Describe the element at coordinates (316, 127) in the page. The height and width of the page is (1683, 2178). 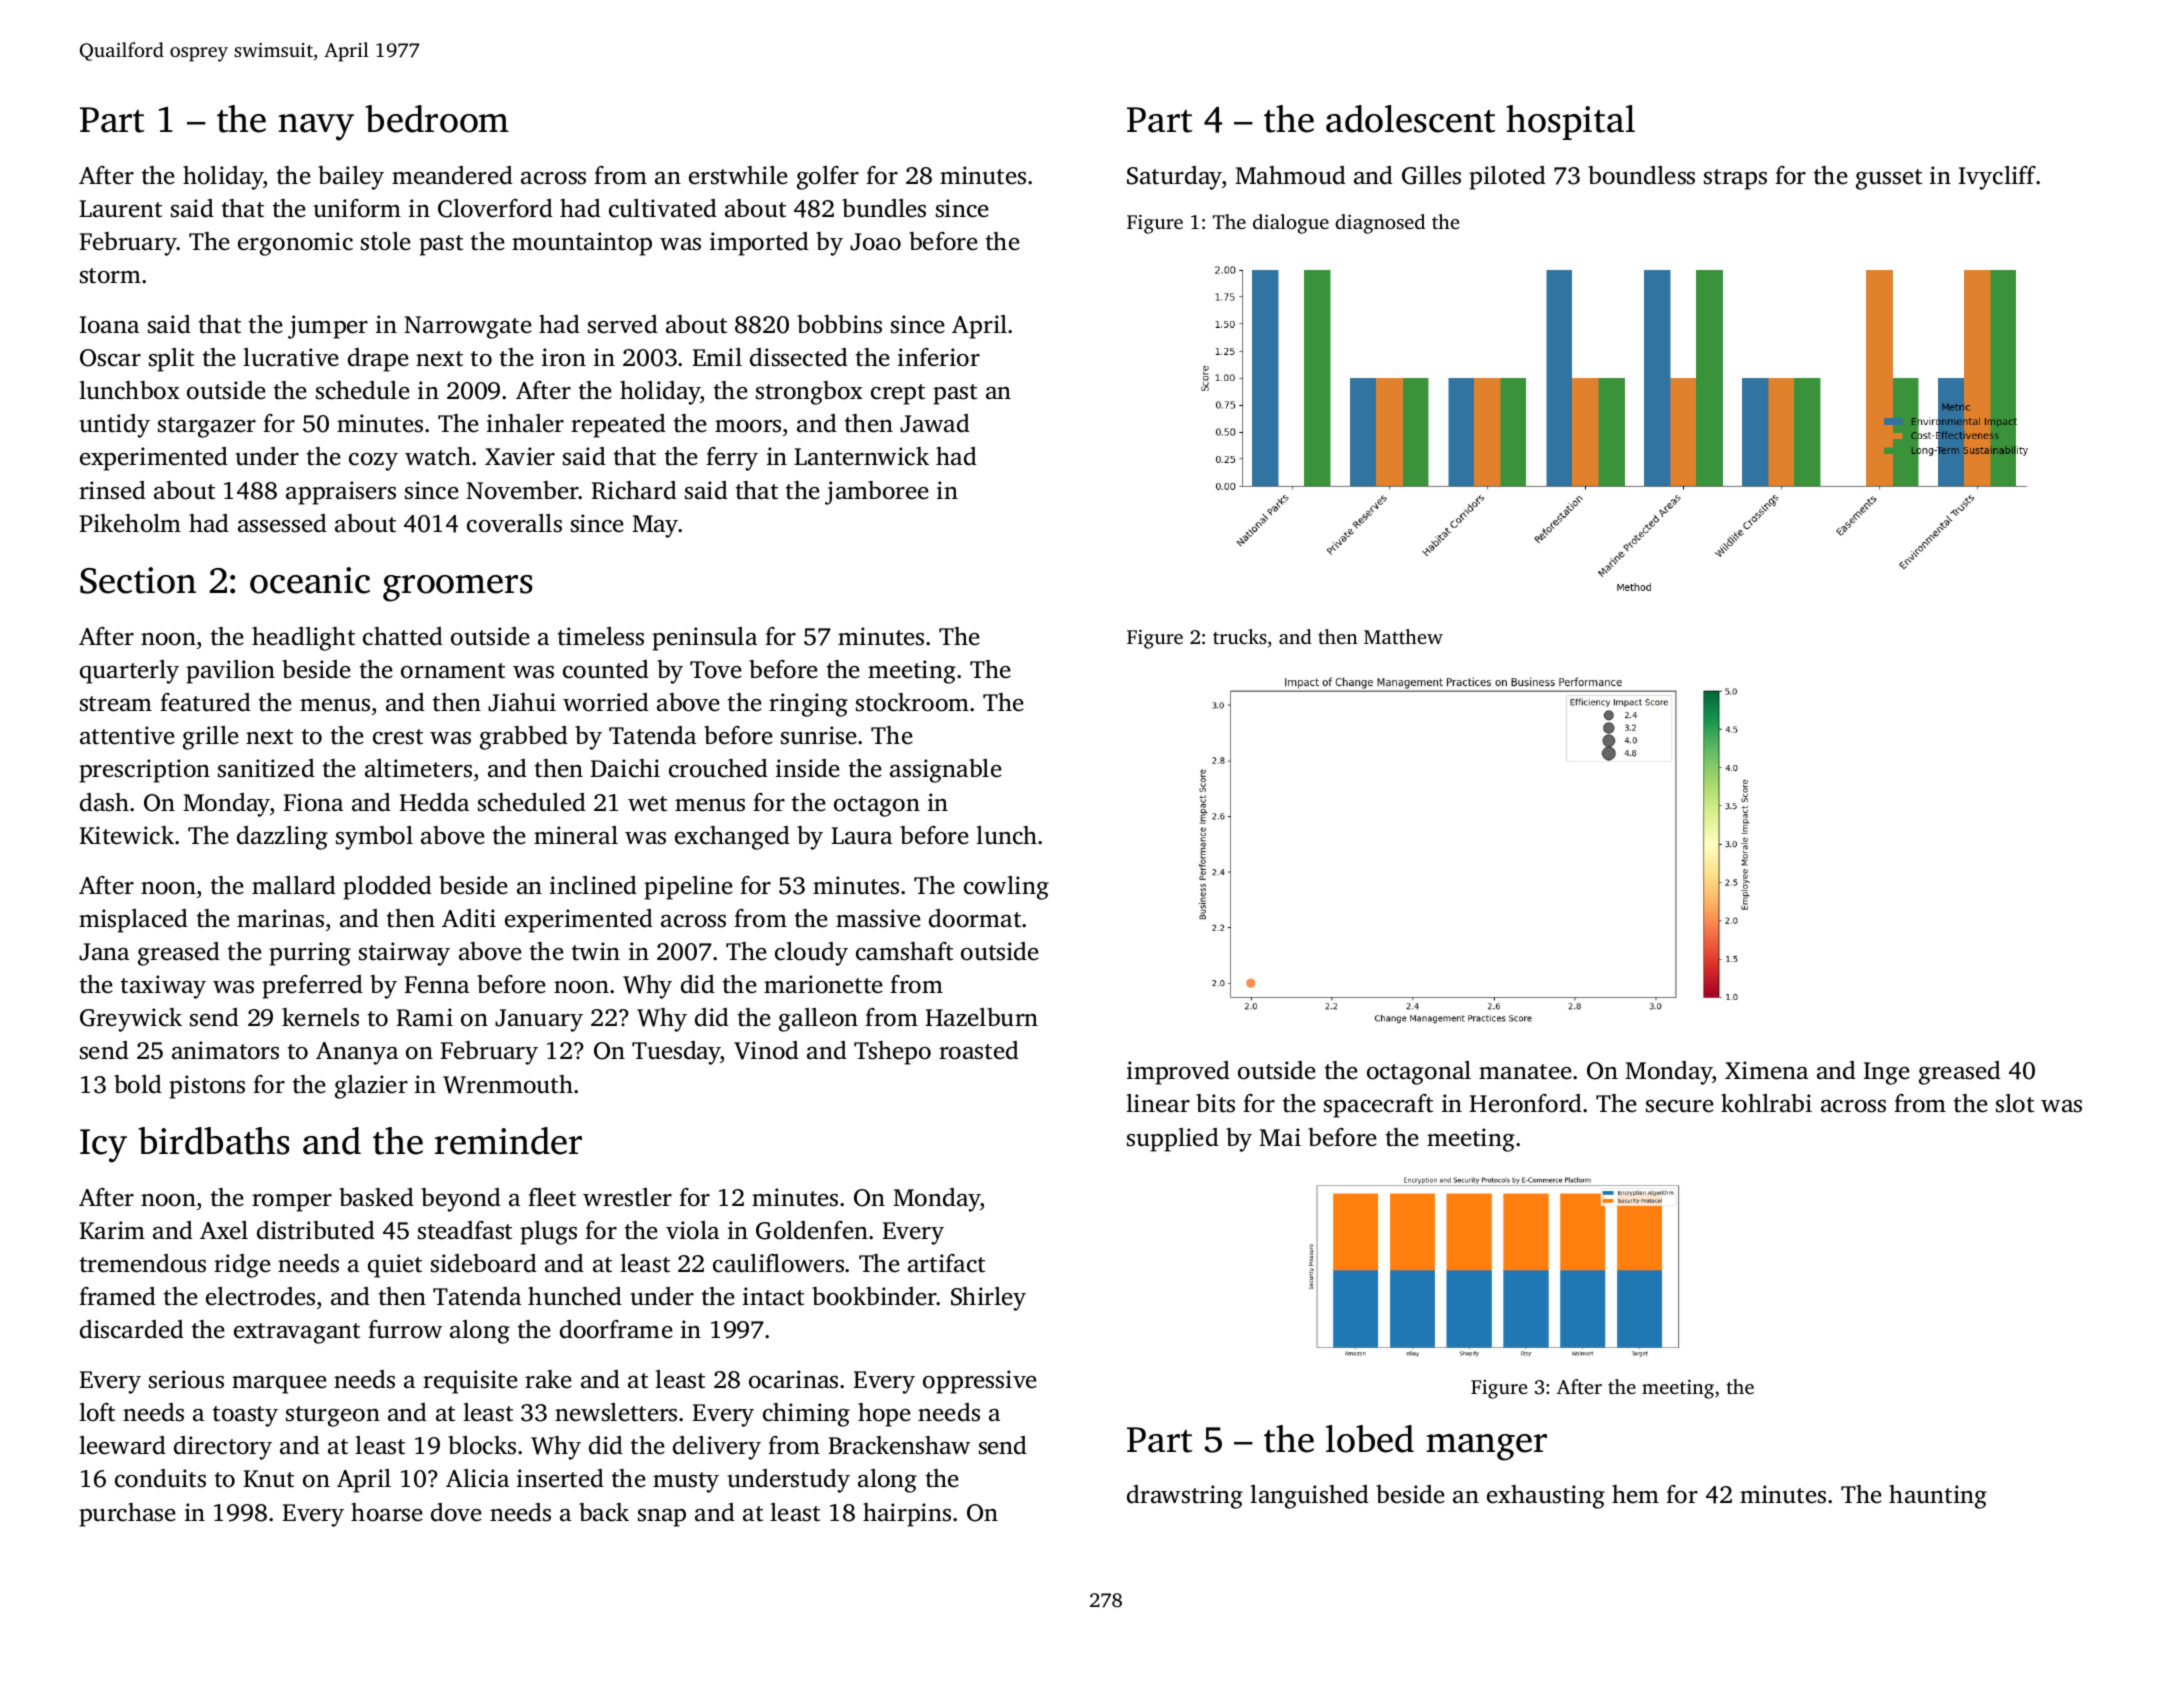
I see `navy` at that location.
